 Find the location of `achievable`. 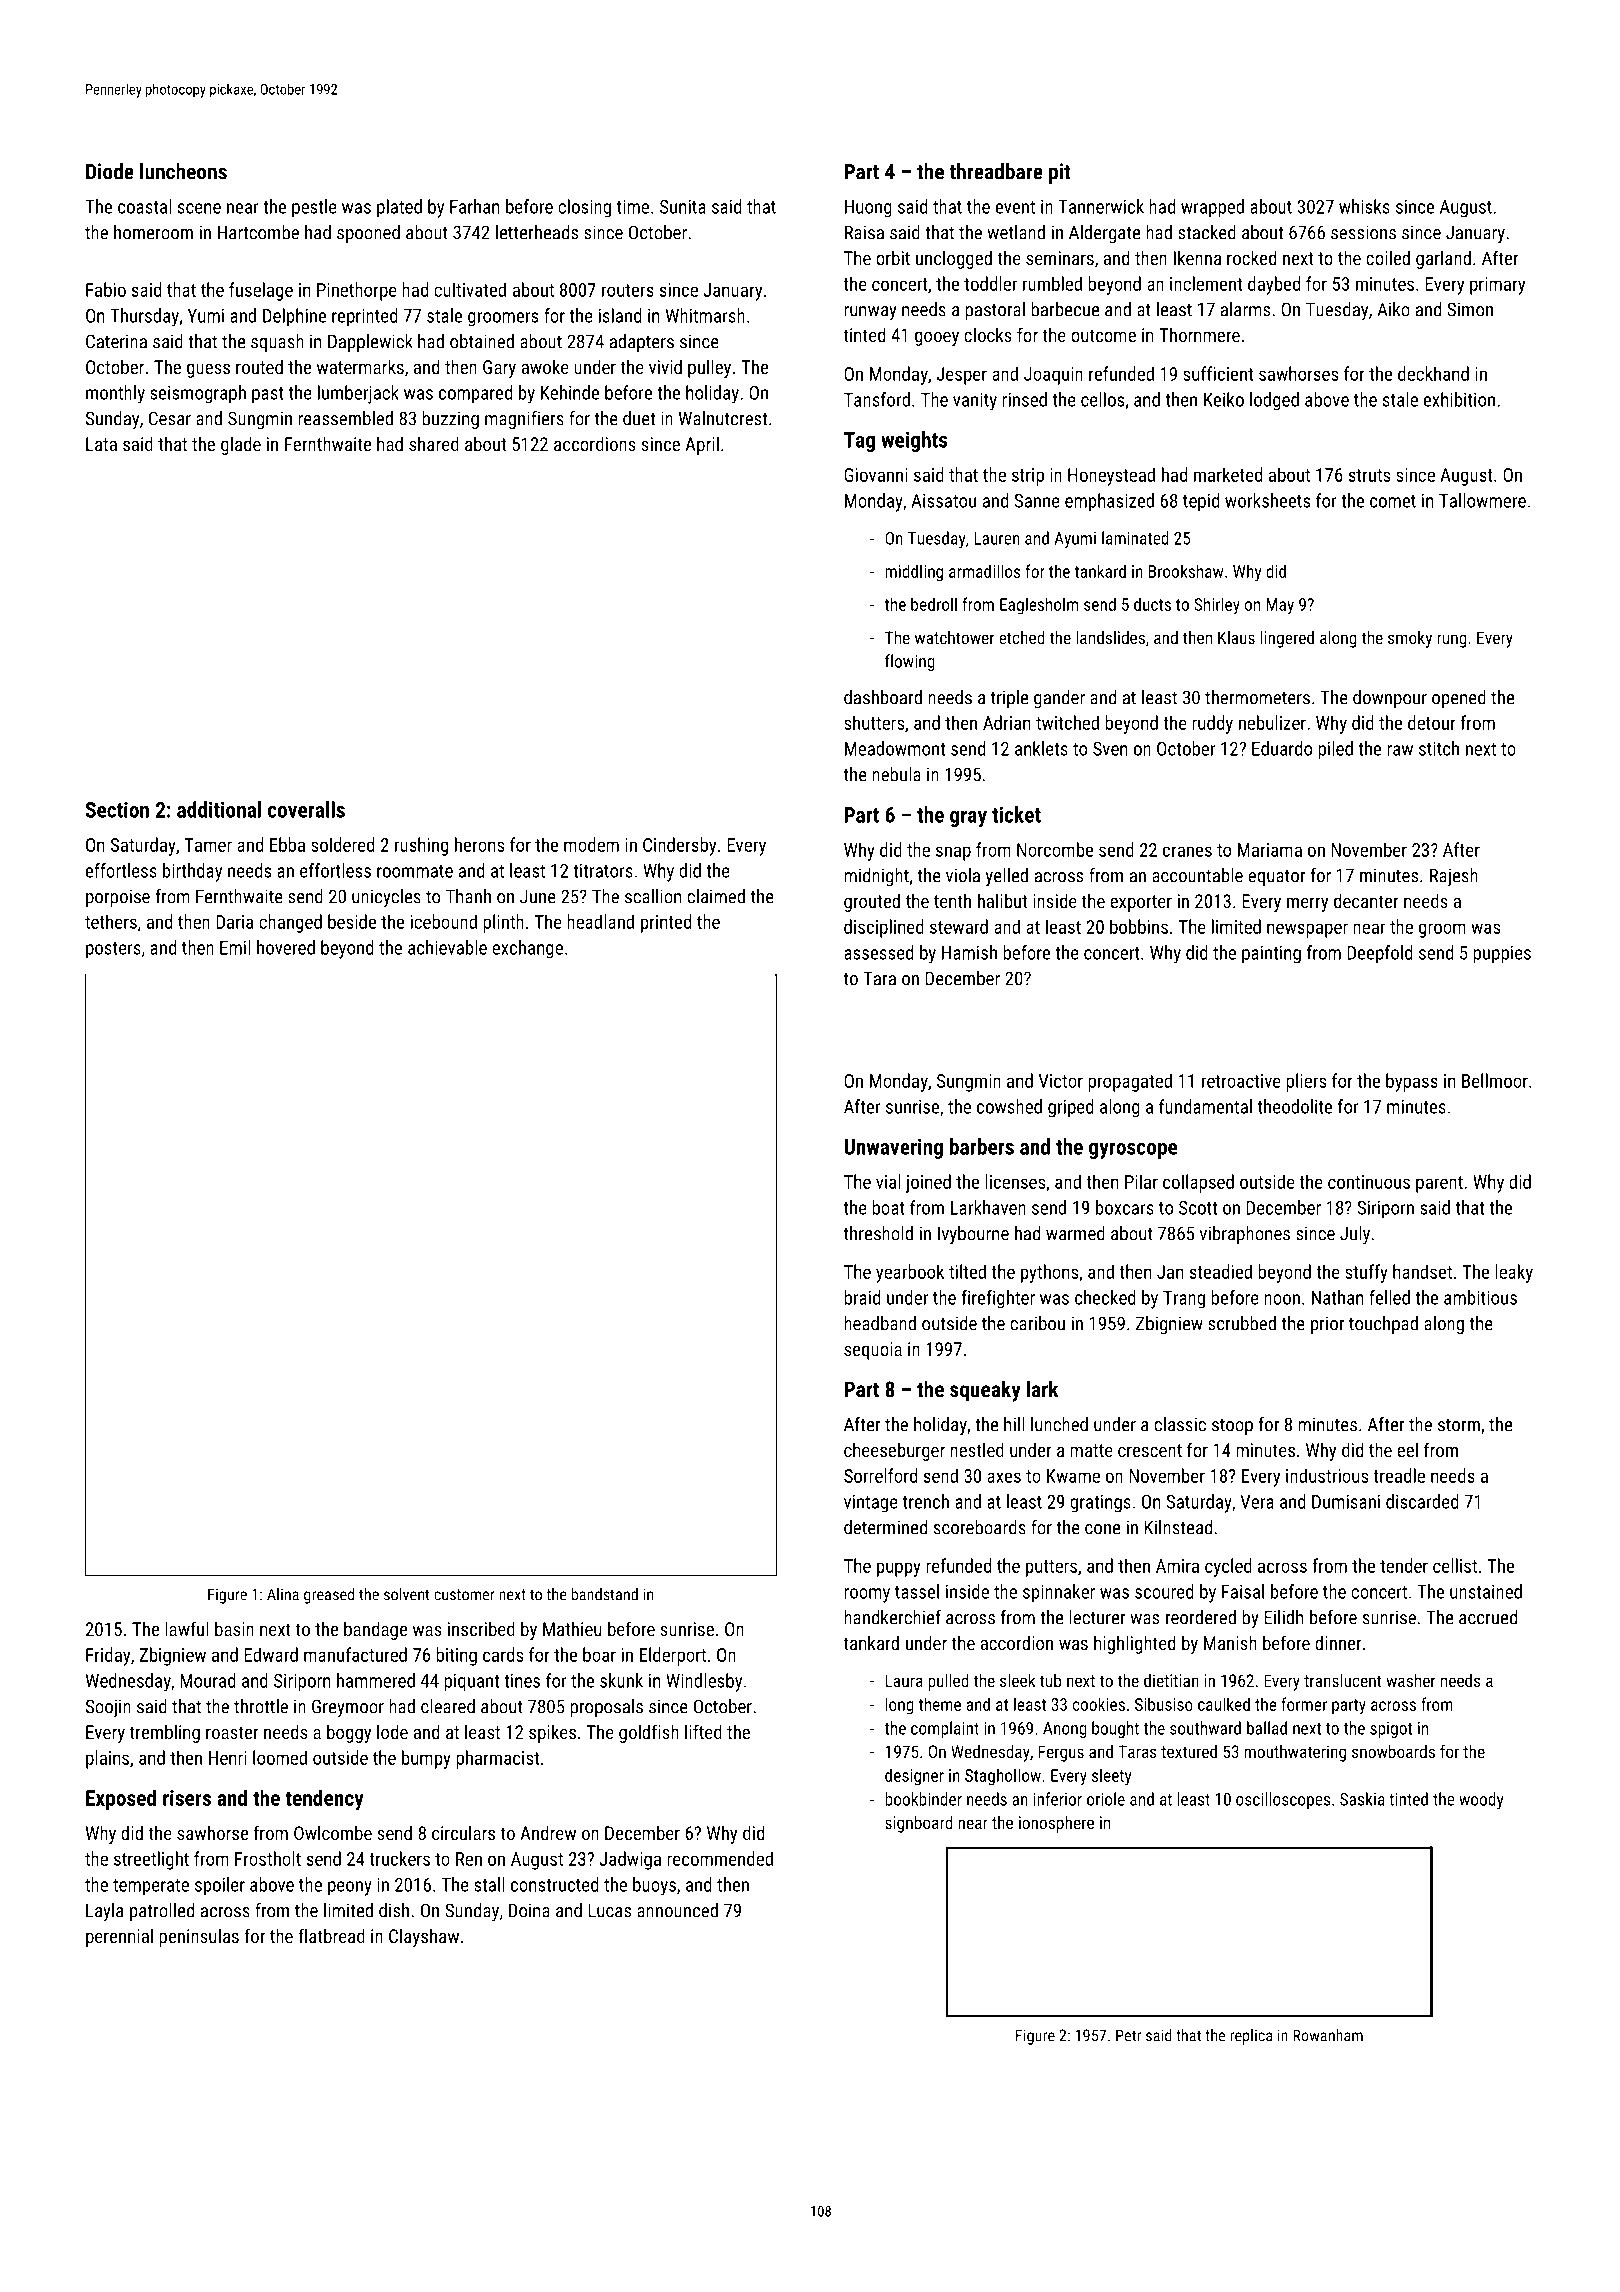

achievable is located at coordinates (447, 947).
